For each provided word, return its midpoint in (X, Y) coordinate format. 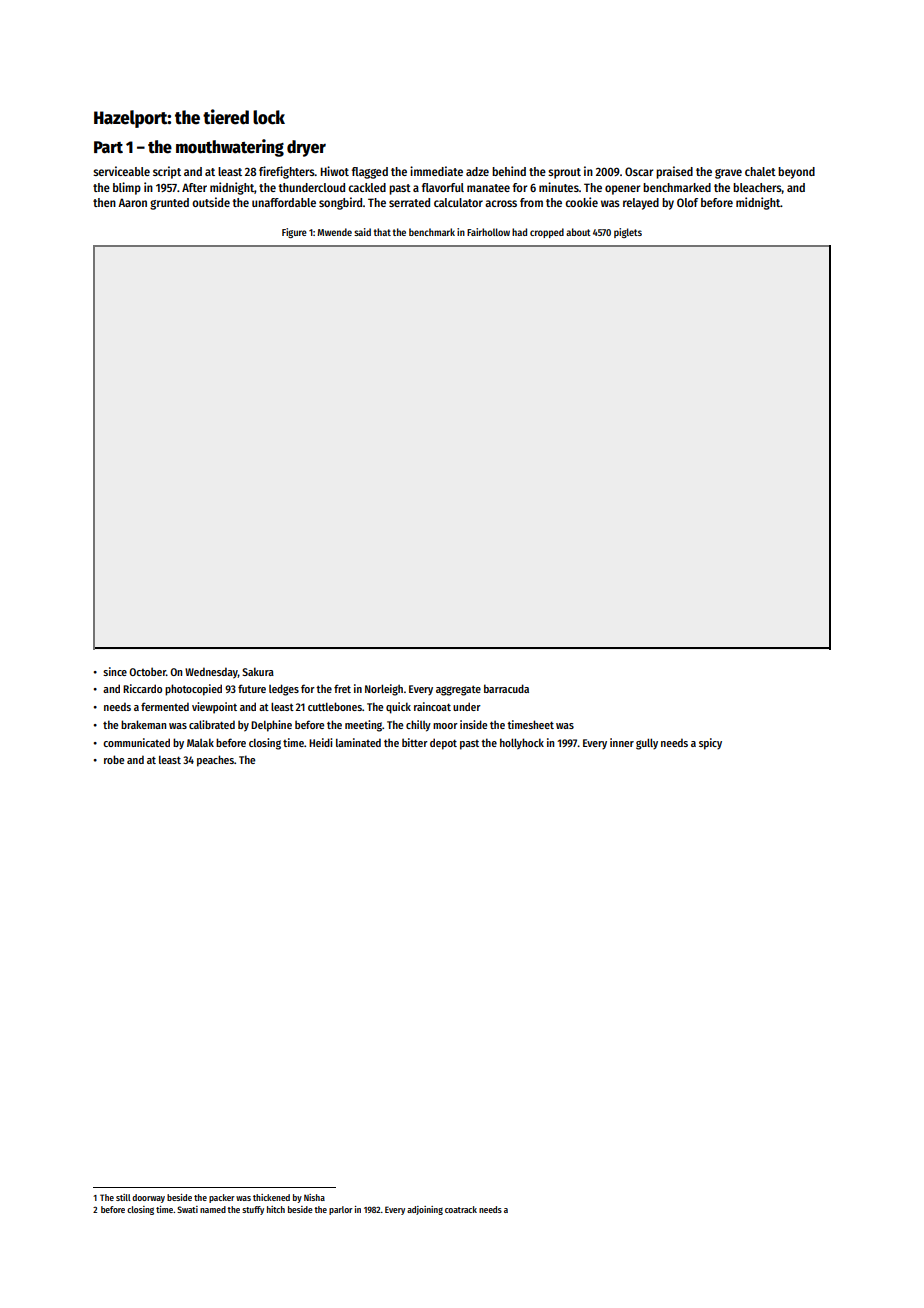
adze (477, 171)
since (115, 671)
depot (443, 744)
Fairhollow (488, 232)
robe (114, 759)
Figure (294, 233)
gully (647, 744)
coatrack (461, 1209)
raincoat (432, 706)
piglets (628, 233)
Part (108, 147)
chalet (760, 171)
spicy (710, 744)
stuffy (253, 1210)
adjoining (425, 1210)
